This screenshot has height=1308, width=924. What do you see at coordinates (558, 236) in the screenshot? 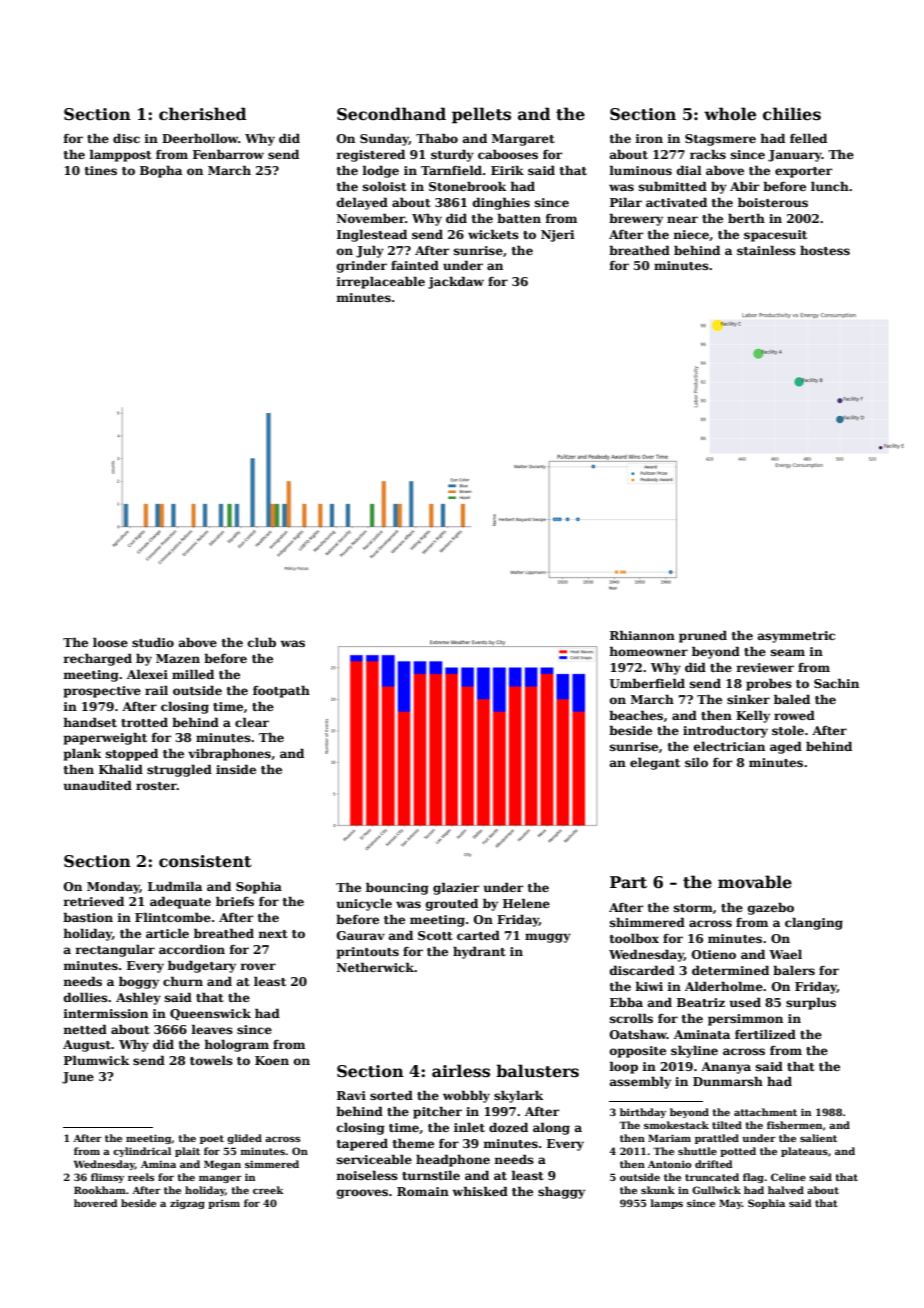
I see `Njeri` at bounding box center [558, 236].
